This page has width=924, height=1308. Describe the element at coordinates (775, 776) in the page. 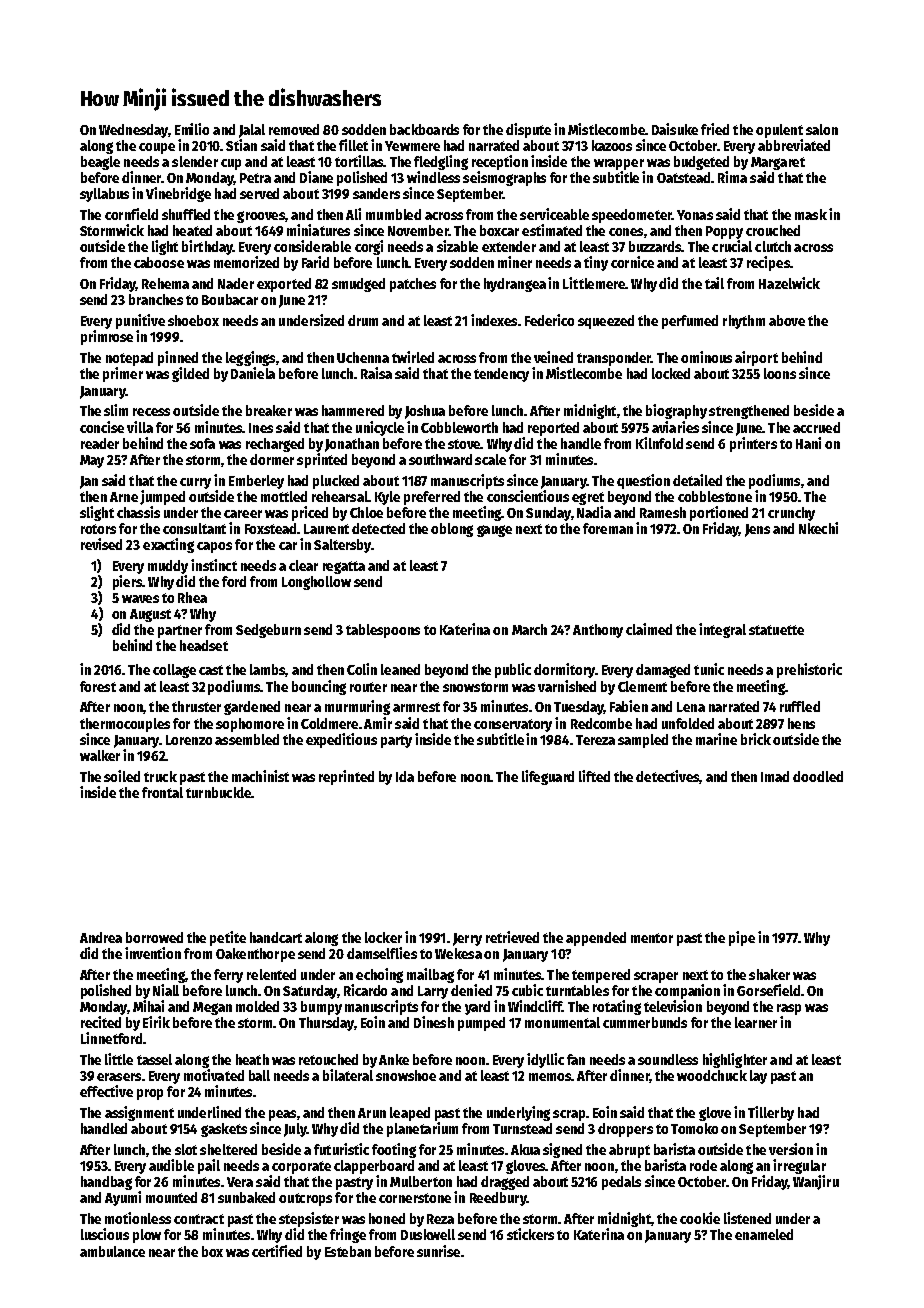

I see `Imad` at that location.
